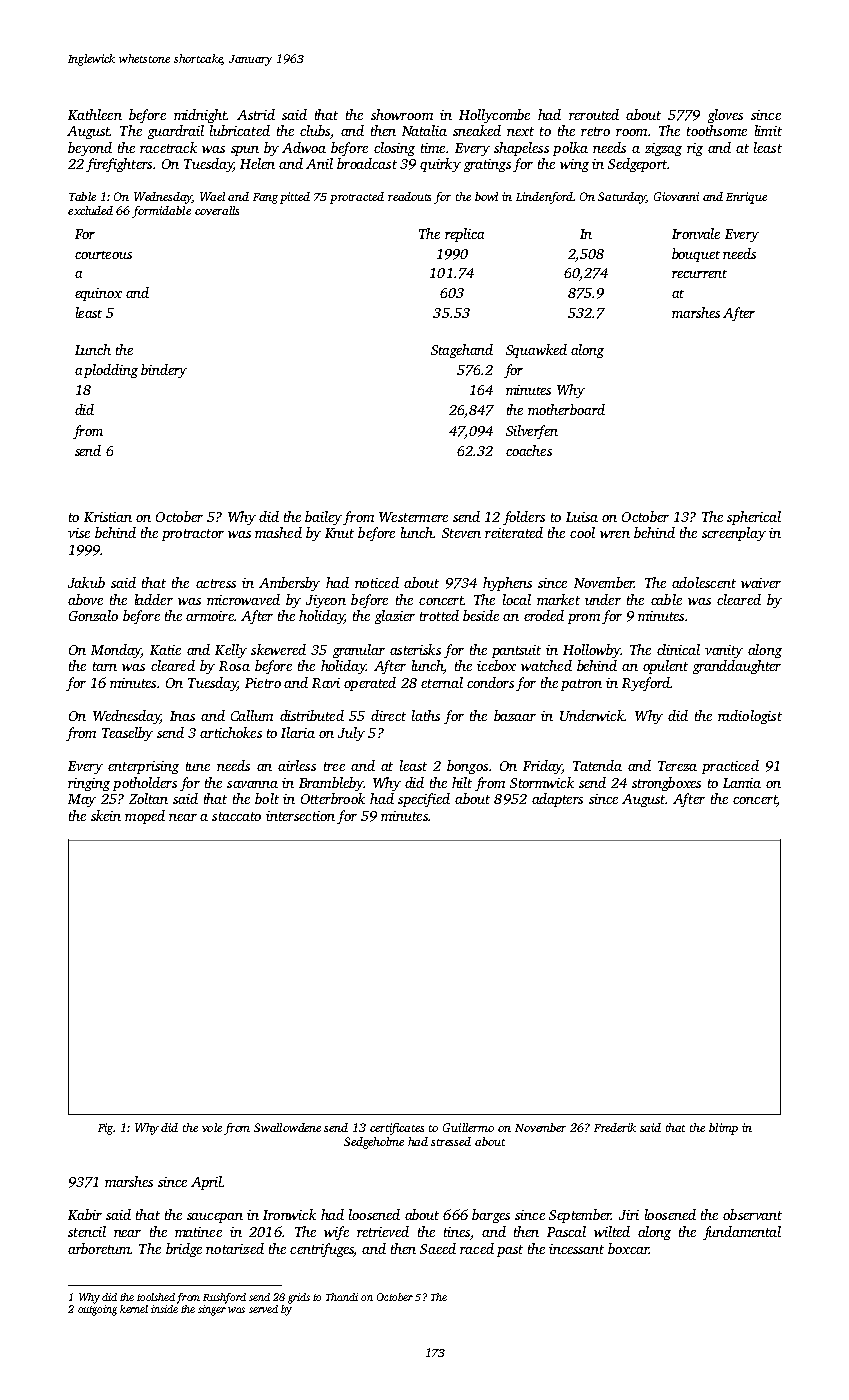 The image size is (849, 1400). Describe the element at coordinates (510, 1251) in the screenshot. I see `past` at that location.
